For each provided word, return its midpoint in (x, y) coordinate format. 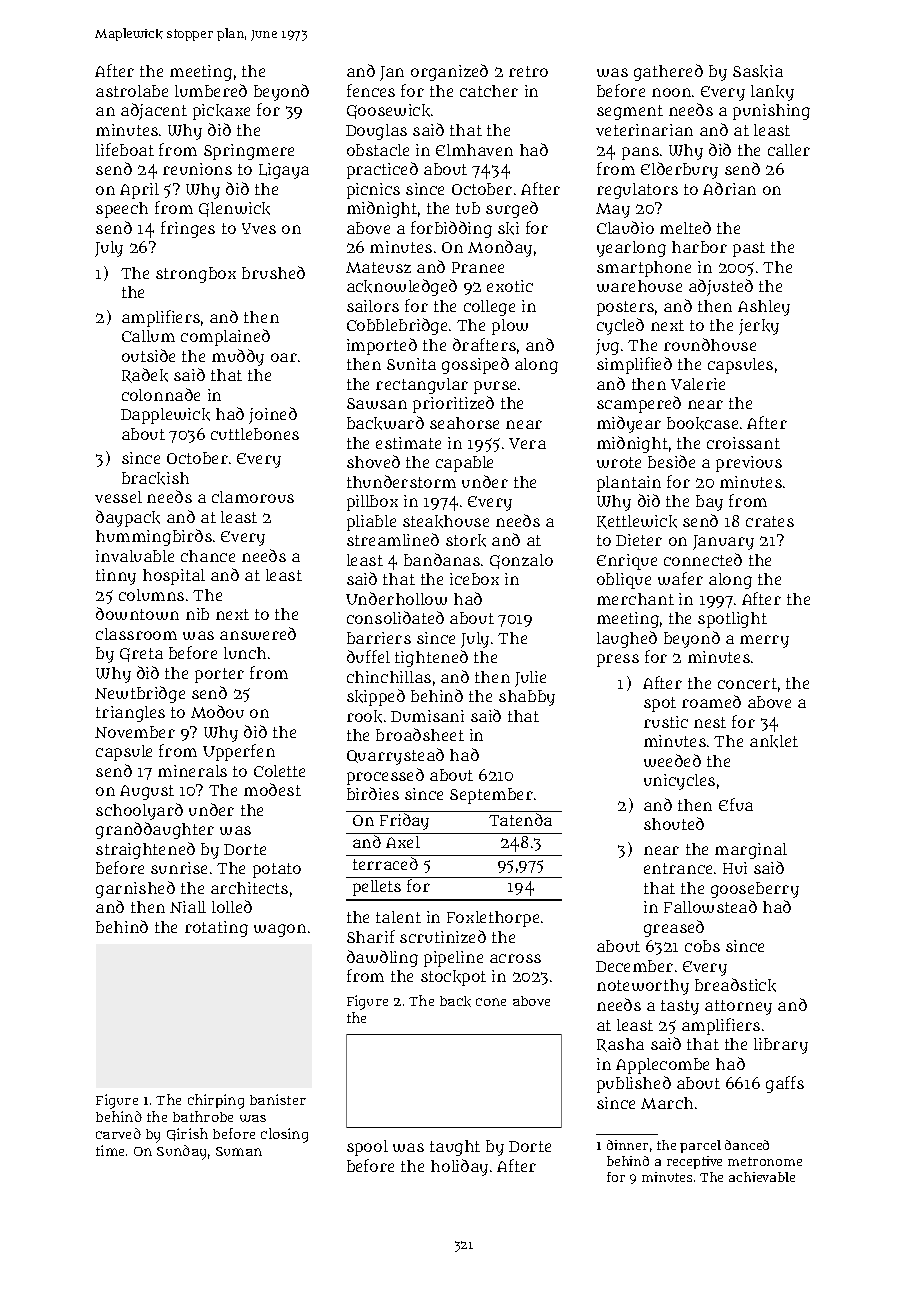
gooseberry (755, 890)
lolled (232, 906)
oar (284, 357)
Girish (187, 1134)
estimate (408, 443)
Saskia (758, 71)
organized (449, 72)
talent (398, 917)
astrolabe (132, 91)
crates (770, 521)
